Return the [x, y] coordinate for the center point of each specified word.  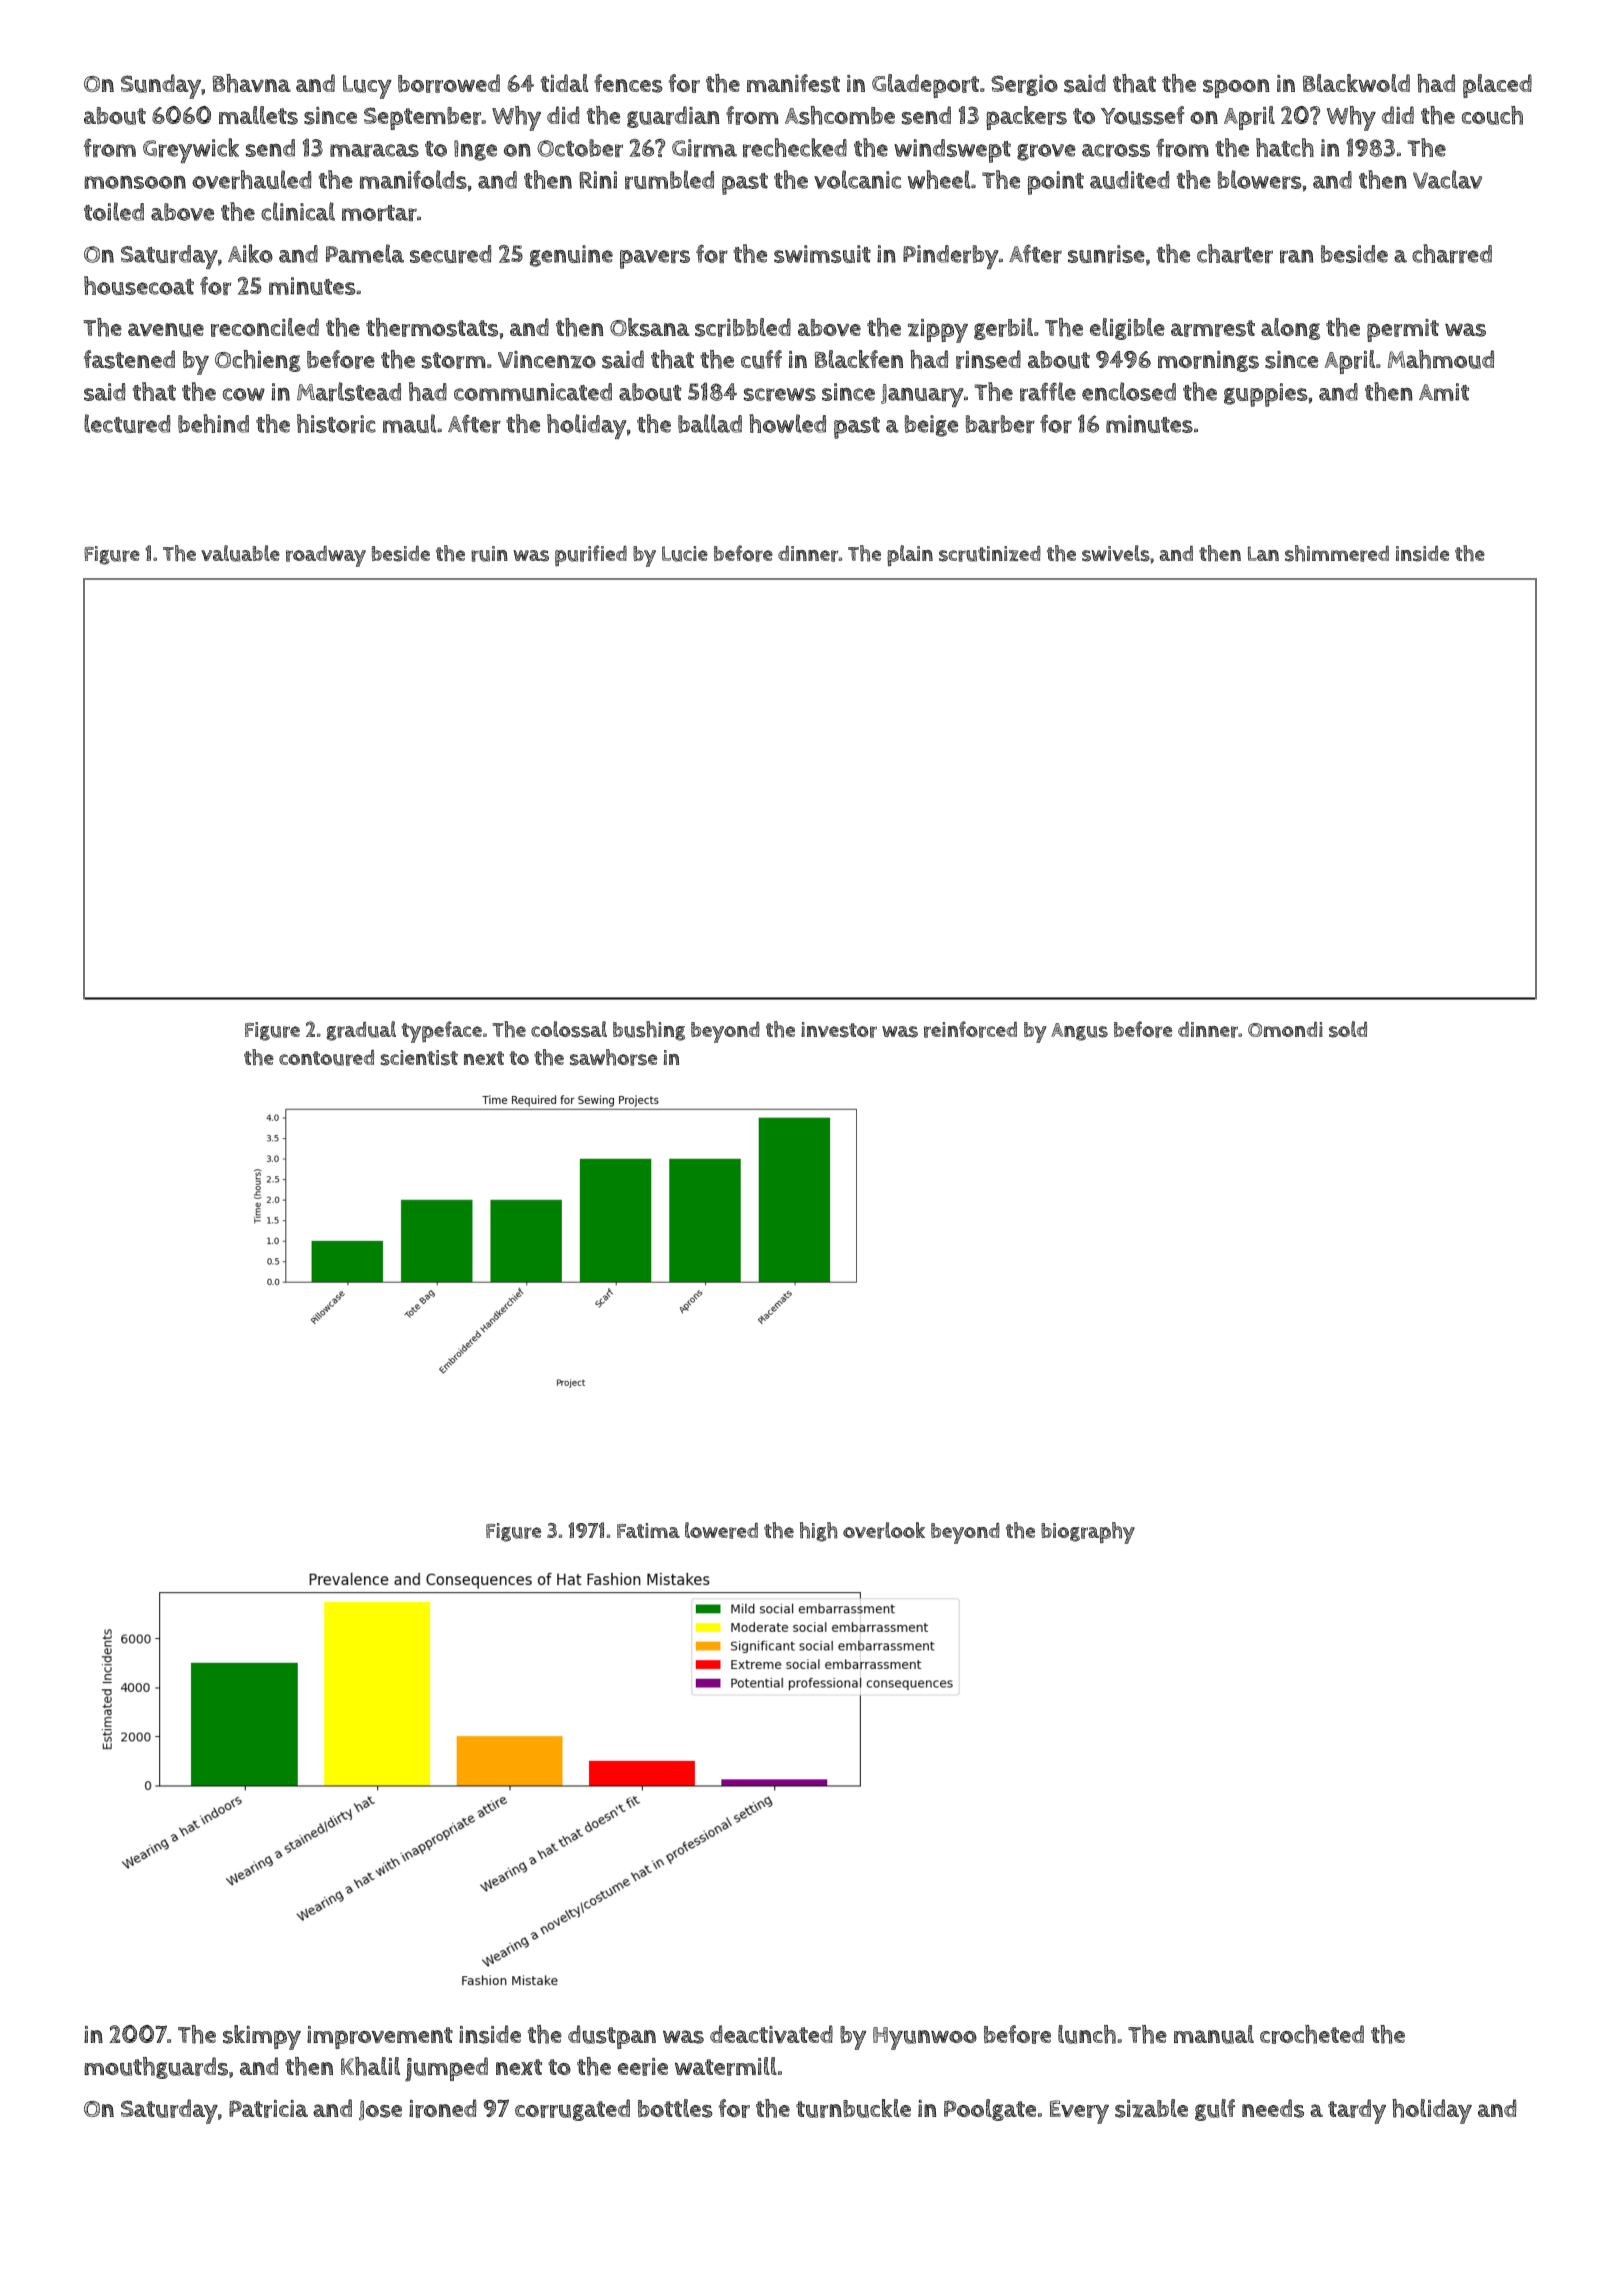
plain [910, 555]
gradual [361, 1031]
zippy [938, 331]
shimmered [1337, 553]
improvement [380, 2037]
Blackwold [1356, 83]
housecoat [139, 285]
